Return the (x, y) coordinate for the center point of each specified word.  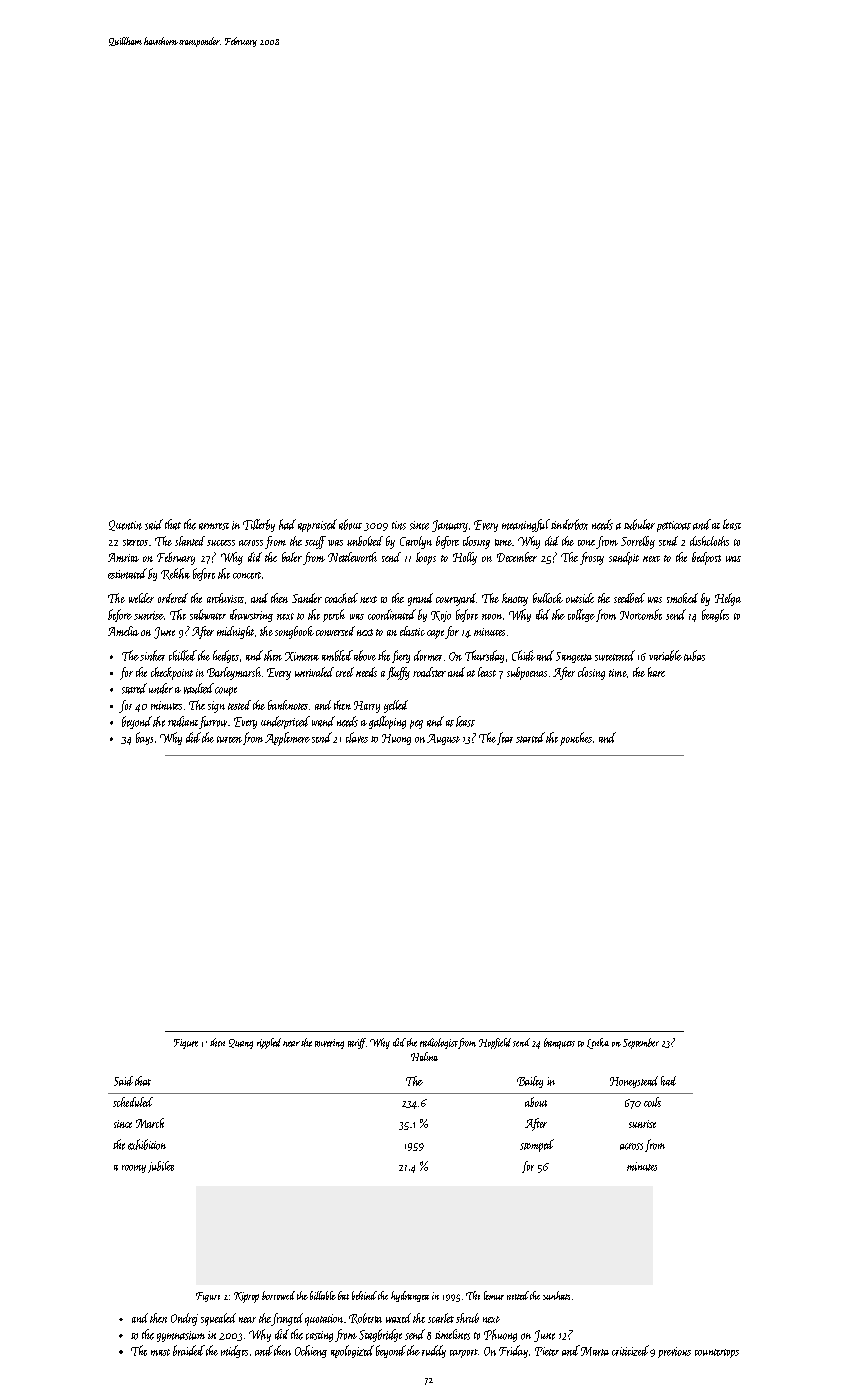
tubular (639, 524)
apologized (352, 1351)
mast (160, 1352)
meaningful (526, 525)
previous (674, 1352)
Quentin (125, 525)
